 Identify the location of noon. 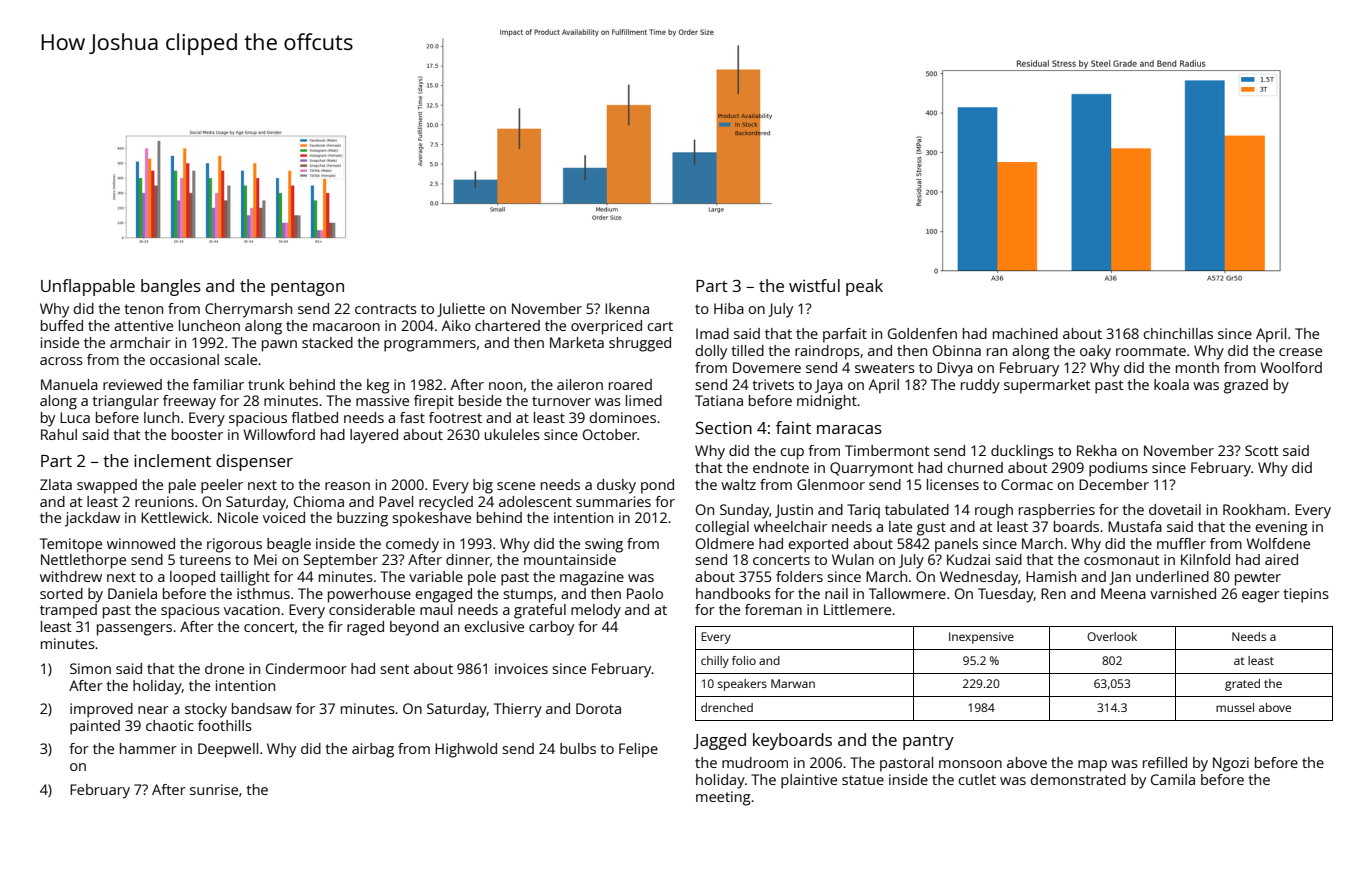
(505, 386).
